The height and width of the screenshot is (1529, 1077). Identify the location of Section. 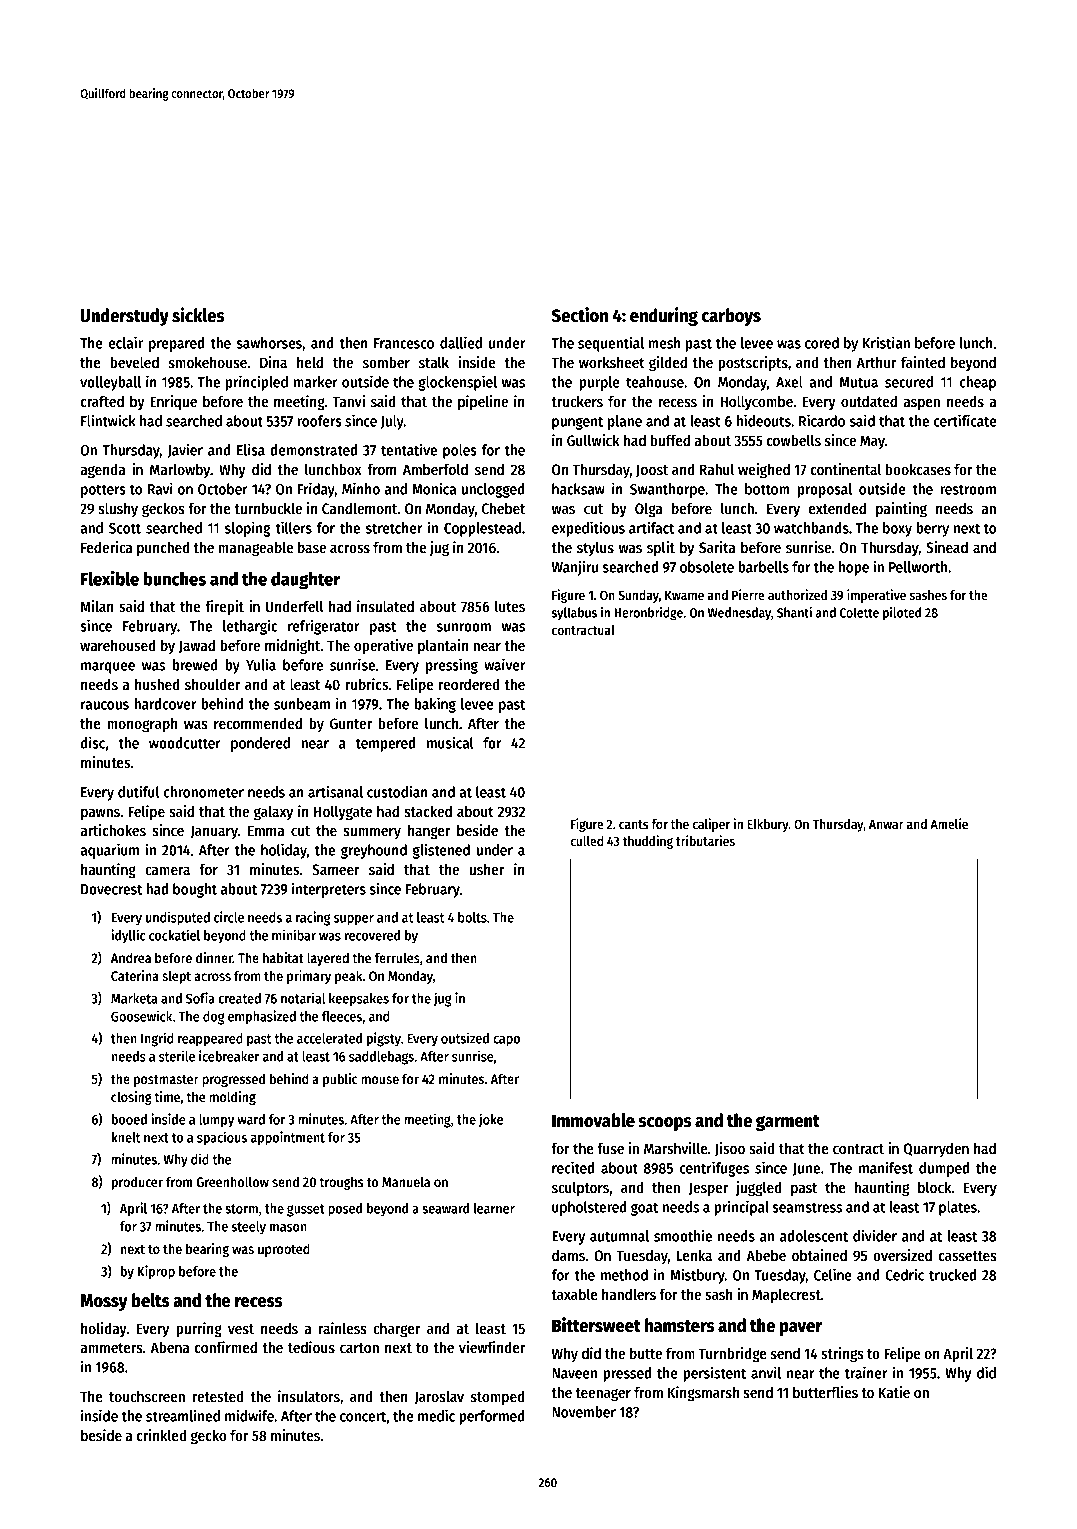
(579, 315).
